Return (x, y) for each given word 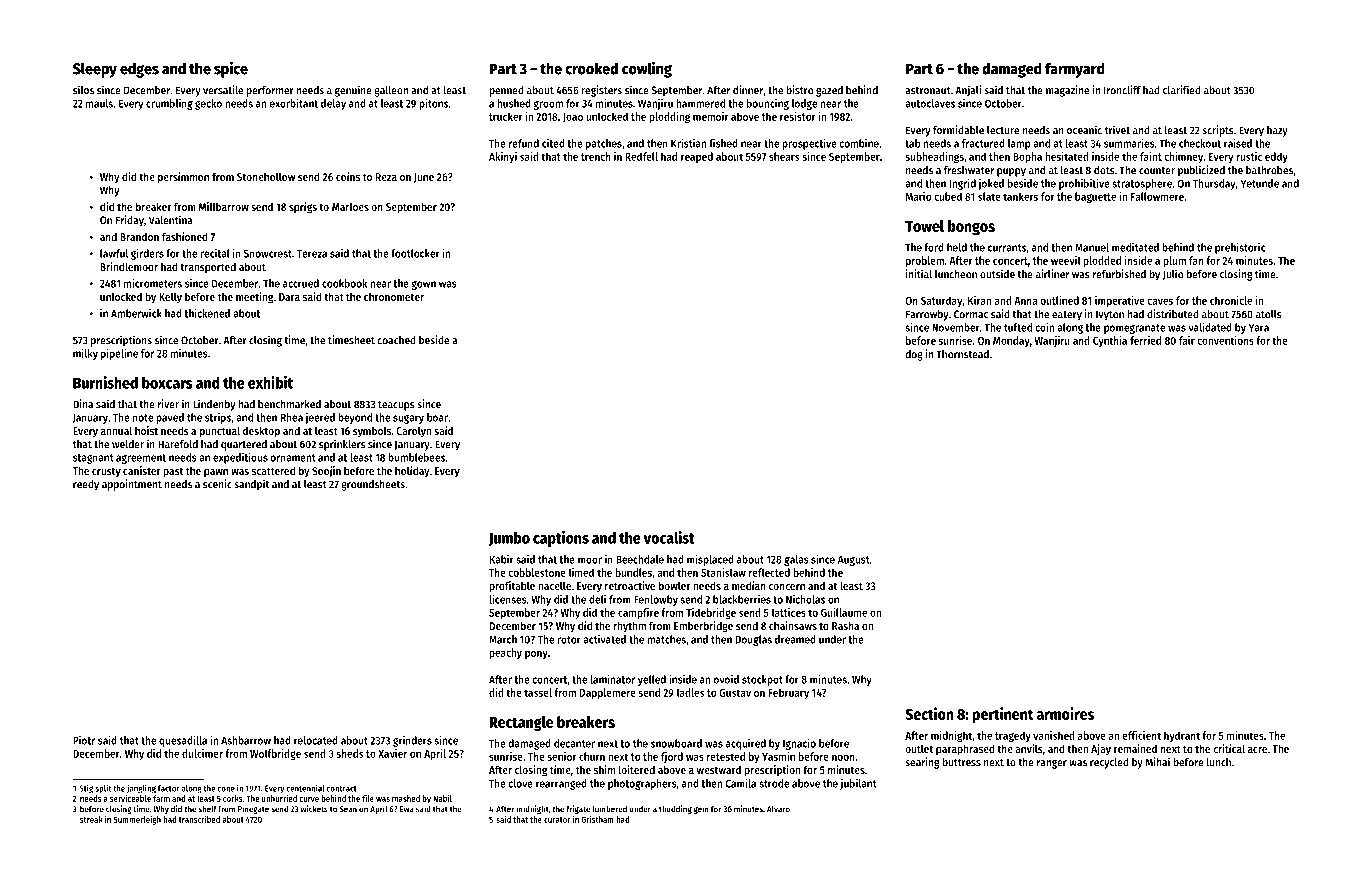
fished (723, 143)
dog (914, 355)
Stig (86, 789)
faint (1151, 156)
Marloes (350, 206)
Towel (924, 226)
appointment (132, 485)
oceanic (1084, 130)
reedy (86, 485)
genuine (353, 91)
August (853, 561)
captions (561, 539)
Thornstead (962, 354)
